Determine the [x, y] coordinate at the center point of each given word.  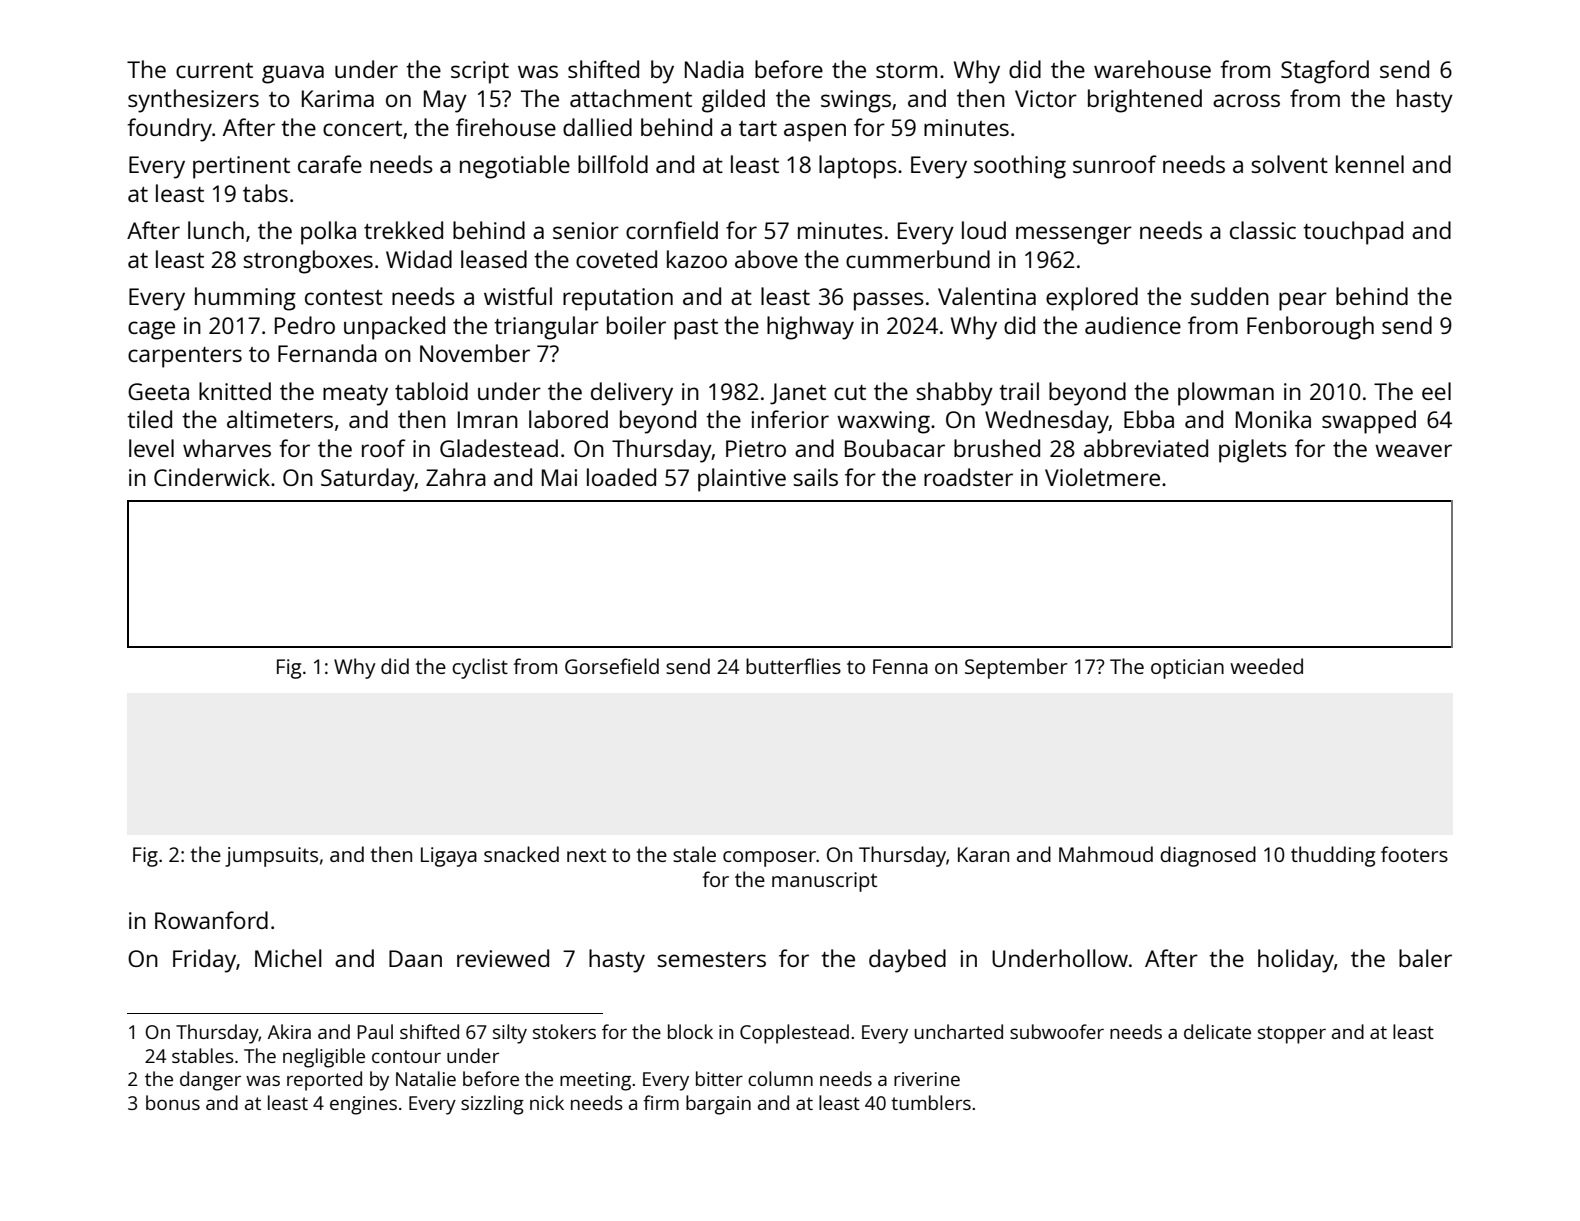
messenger [1074, 235]
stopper [1292, 1035]
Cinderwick [212, 477]
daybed [907, 961]
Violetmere [1102, 477]
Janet [798, 394]
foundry [169, 130]
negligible [324, 1058]
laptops [858, 167]
